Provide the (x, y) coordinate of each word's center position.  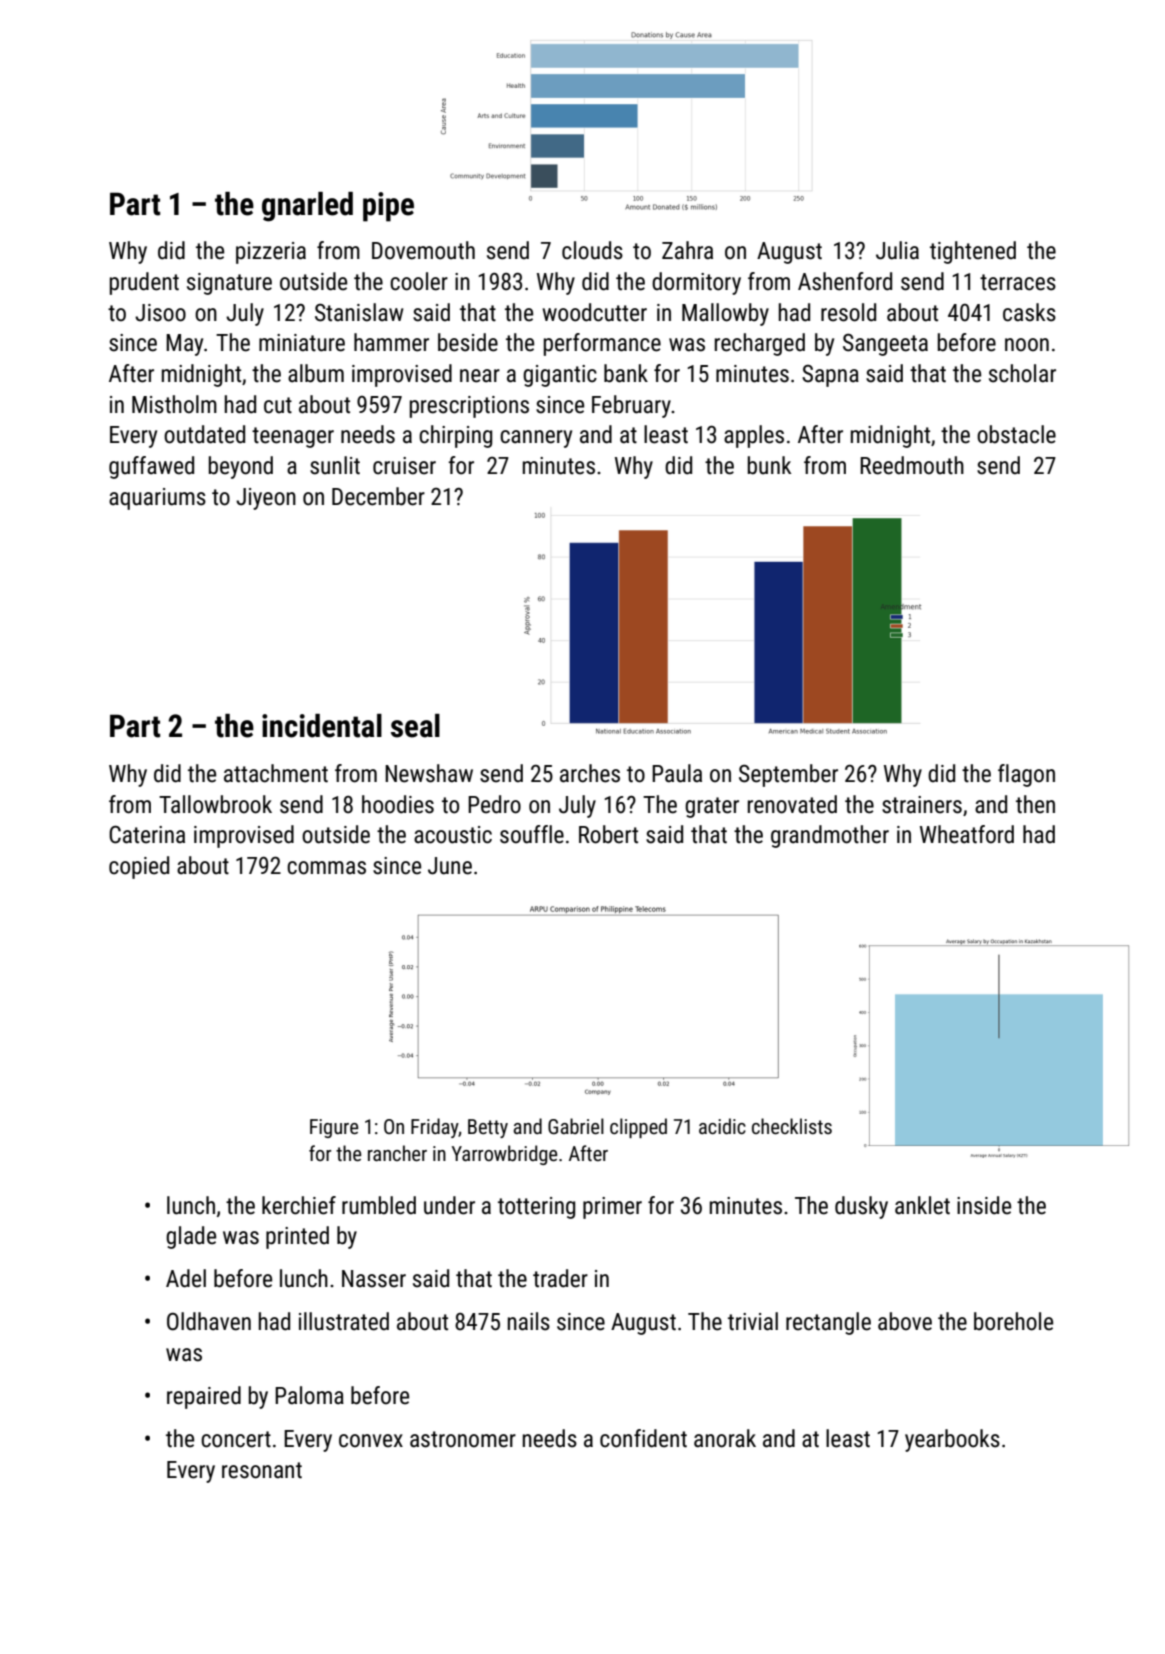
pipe (388, 207)
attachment (276, 773)
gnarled (307, 207)
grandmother (830, 836)
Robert (608, 834)
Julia (897, 250)
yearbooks (952, 1440)
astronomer (463, 1439)
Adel (186, 1278)
